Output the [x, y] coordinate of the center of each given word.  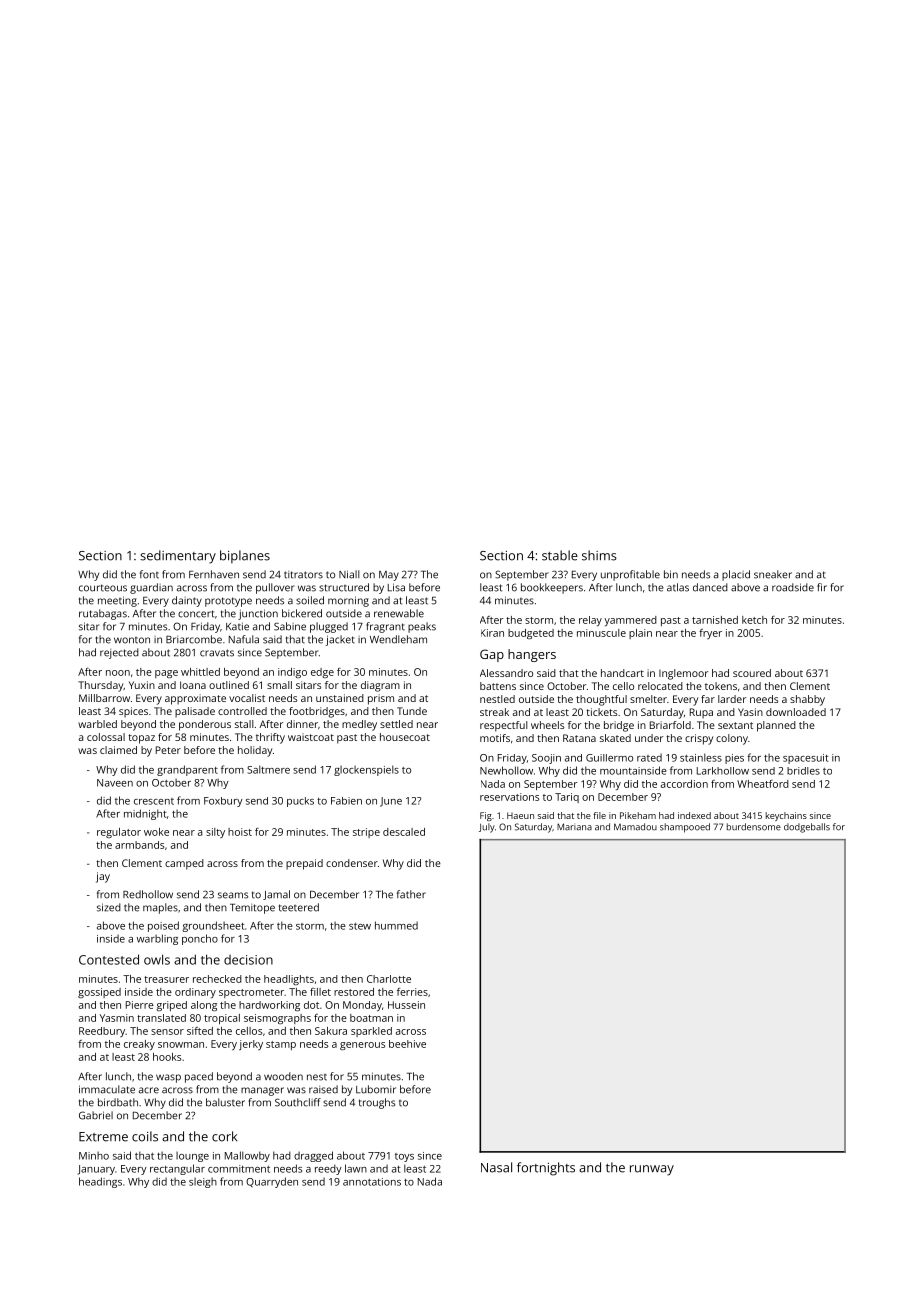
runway [652, 1170]
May [389, 576]
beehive [407, 1044]
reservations [509, 797]
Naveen [115, 783]
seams [233, 895]
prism [381, 699]
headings [100, 1182]
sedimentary [178, 557]
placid [736, 575]
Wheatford [763, 784]
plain [640, 634]
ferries [412, 992]
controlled [242, 711]
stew [360, 926]
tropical [222, 1019]
